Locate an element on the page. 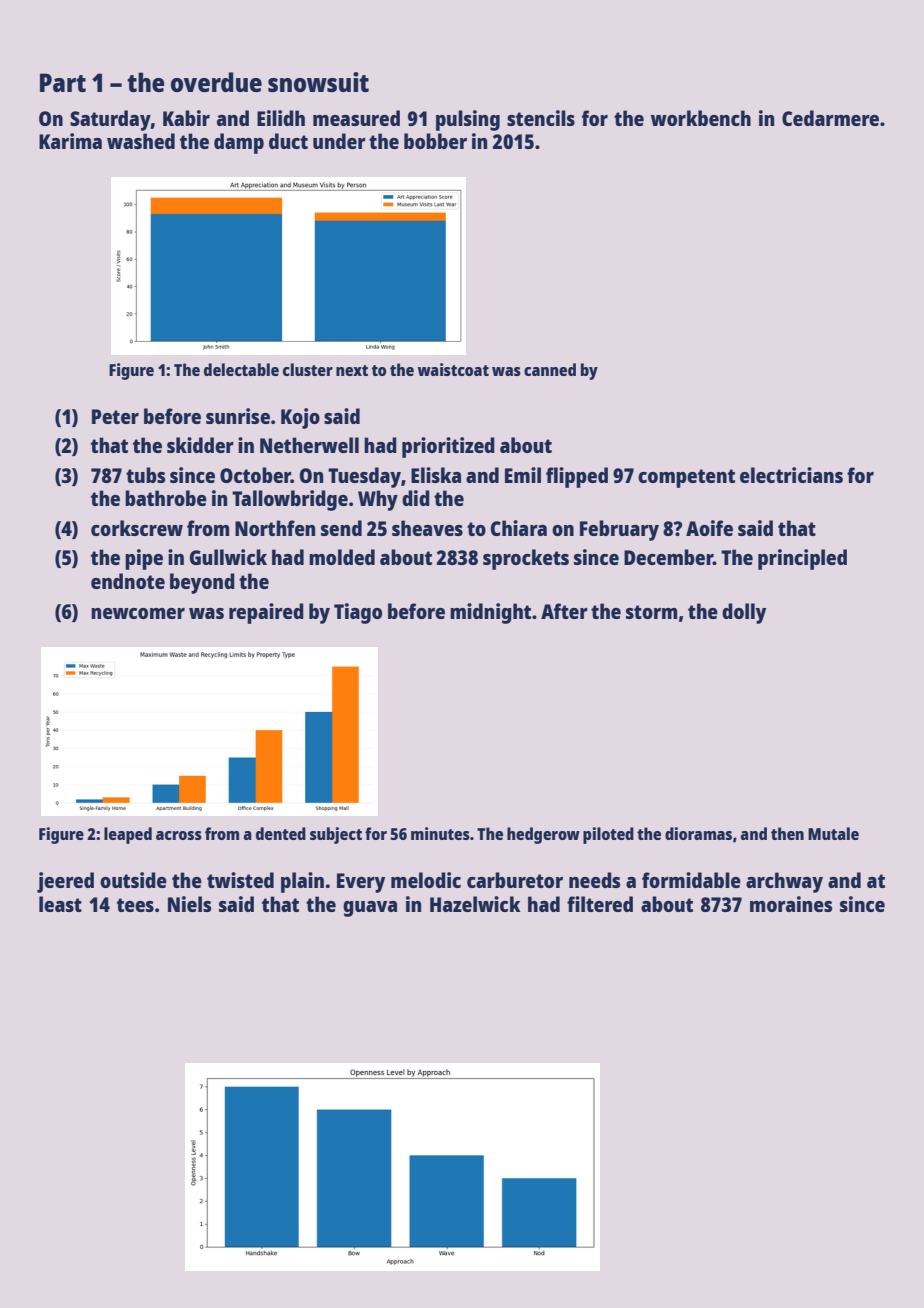  filtered is located at coordinates (600, 904).
